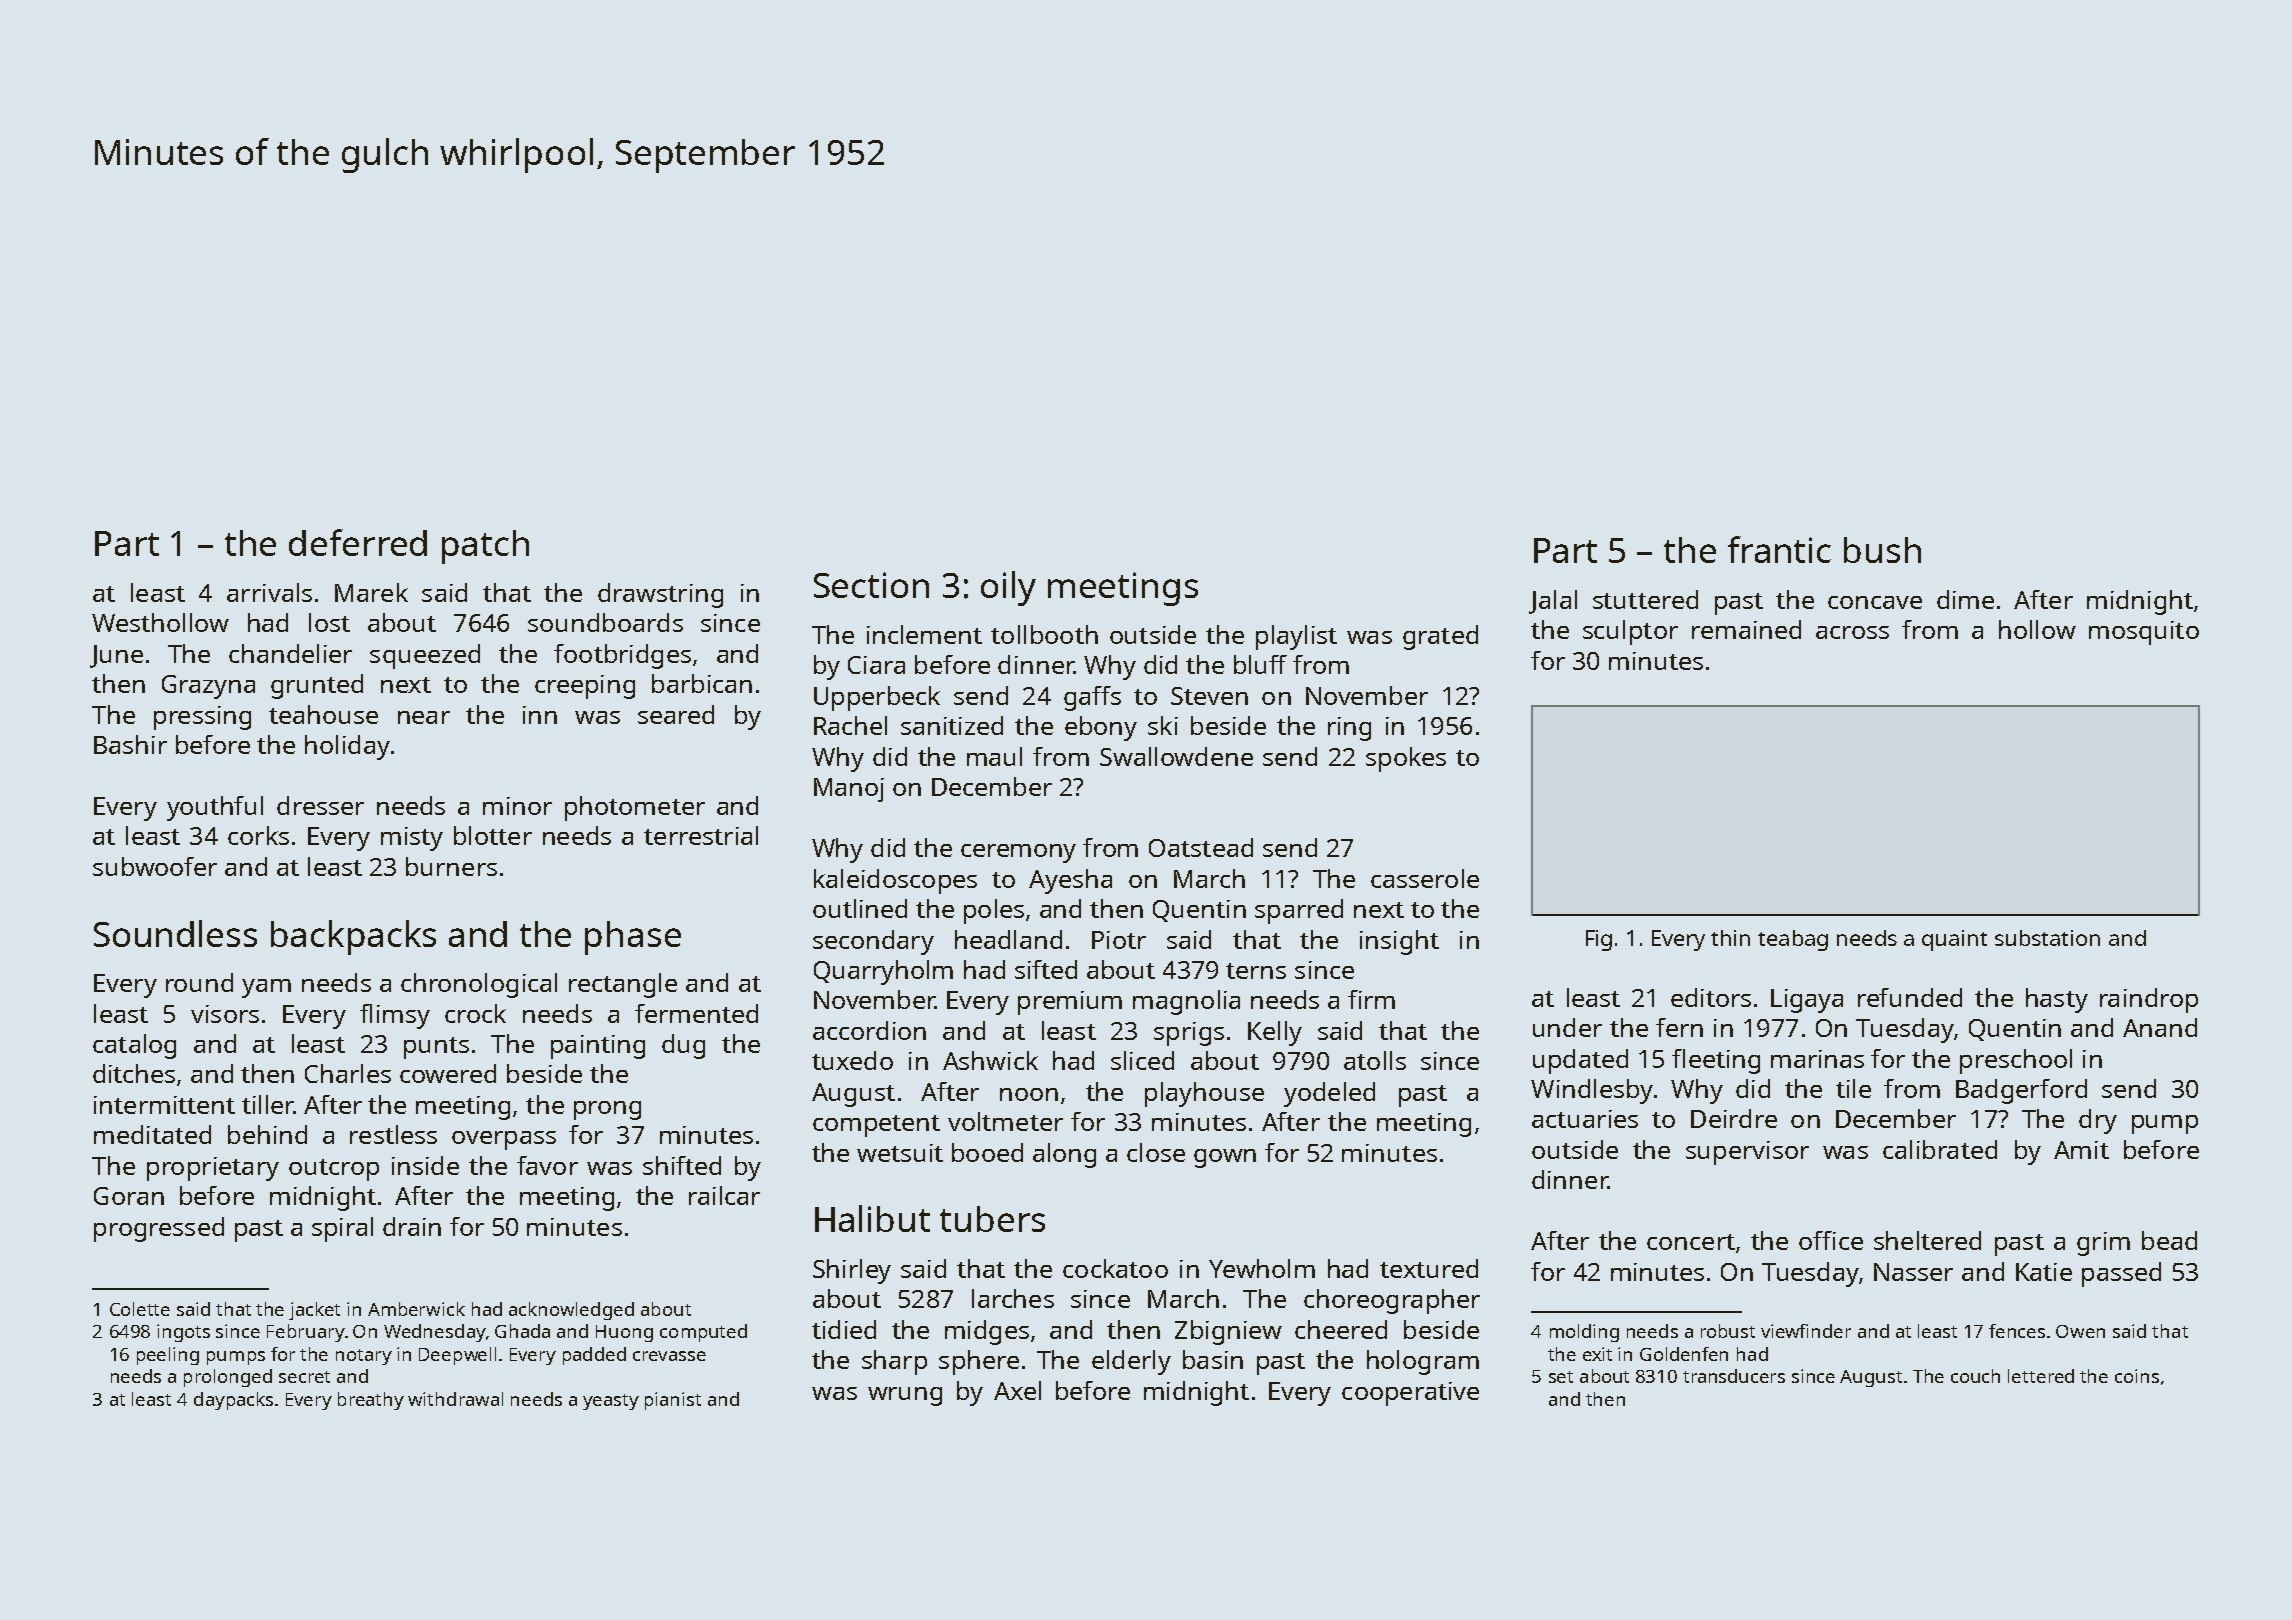 This screenshot has height=1620, width=2292. Describe the element at coordinates (1008, 588) in the screenshot. I see `oily` at that location.
